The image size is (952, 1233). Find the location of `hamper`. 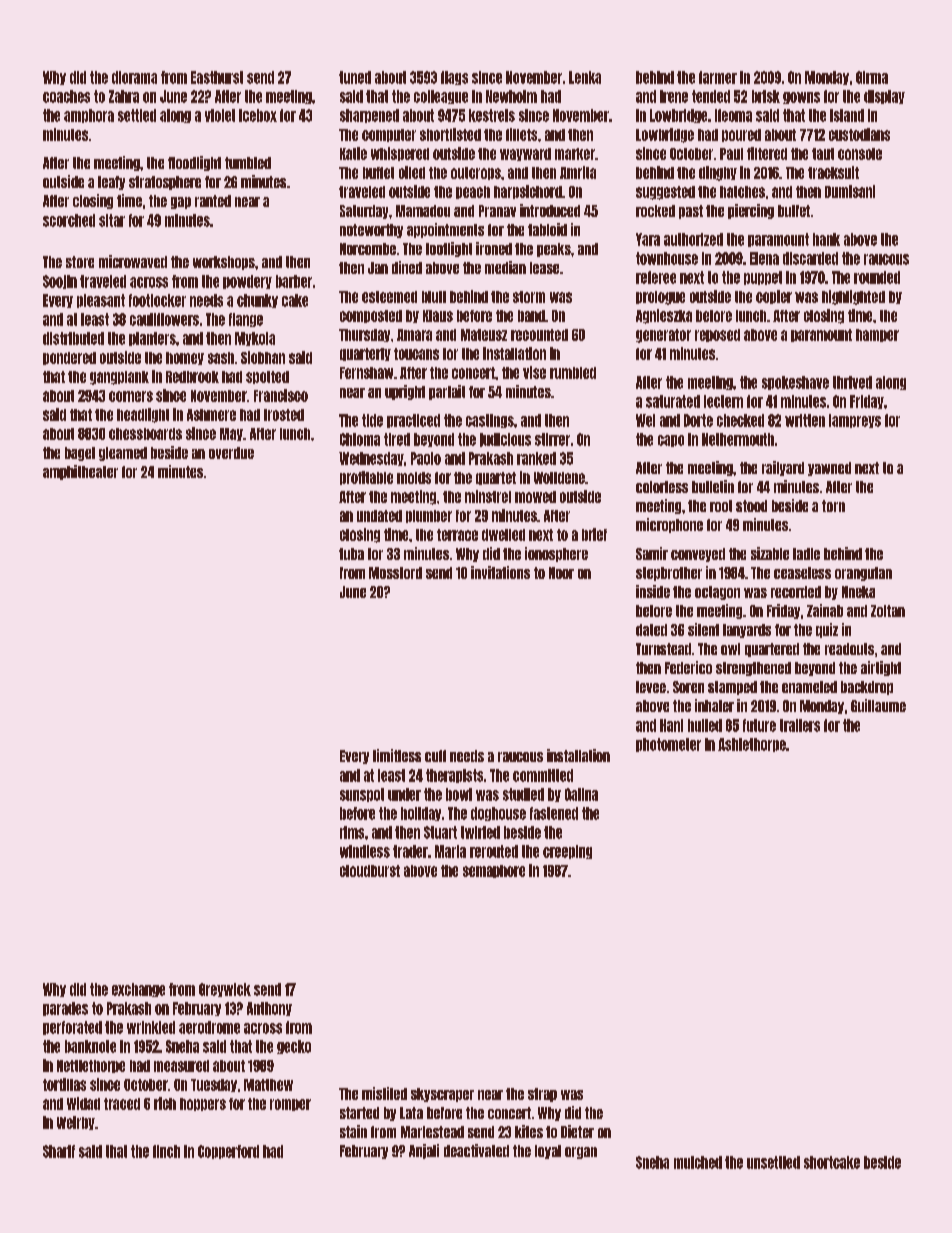

hamper is located at coordinates (877, 335).
